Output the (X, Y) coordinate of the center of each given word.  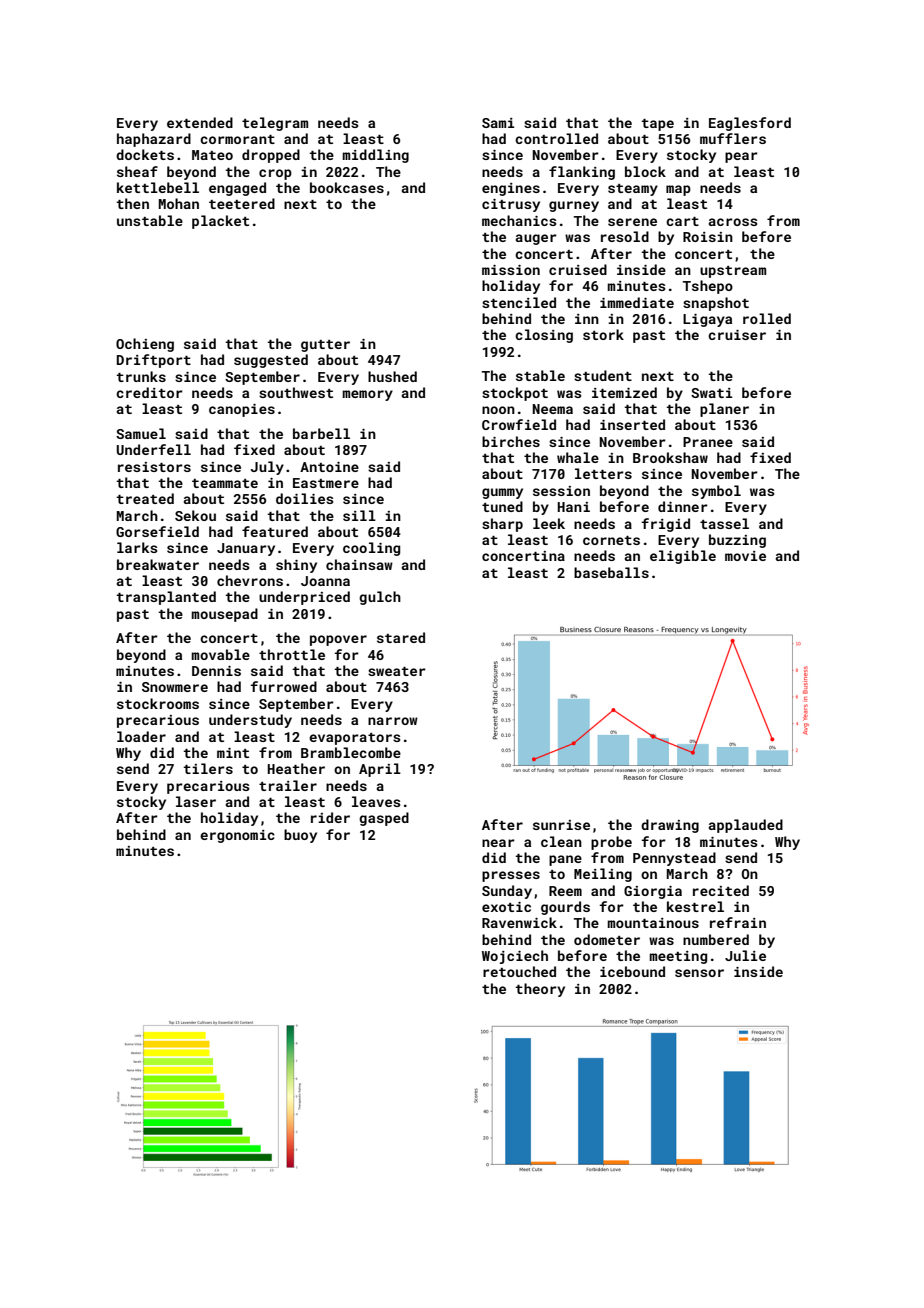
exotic (506, 907)
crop (275, 174)
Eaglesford (750, 124)
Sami (498, 123)
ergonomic (237, 836)
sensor (699, 973)
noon (498, 410)
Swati (712, 393)
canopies (242, 410)
